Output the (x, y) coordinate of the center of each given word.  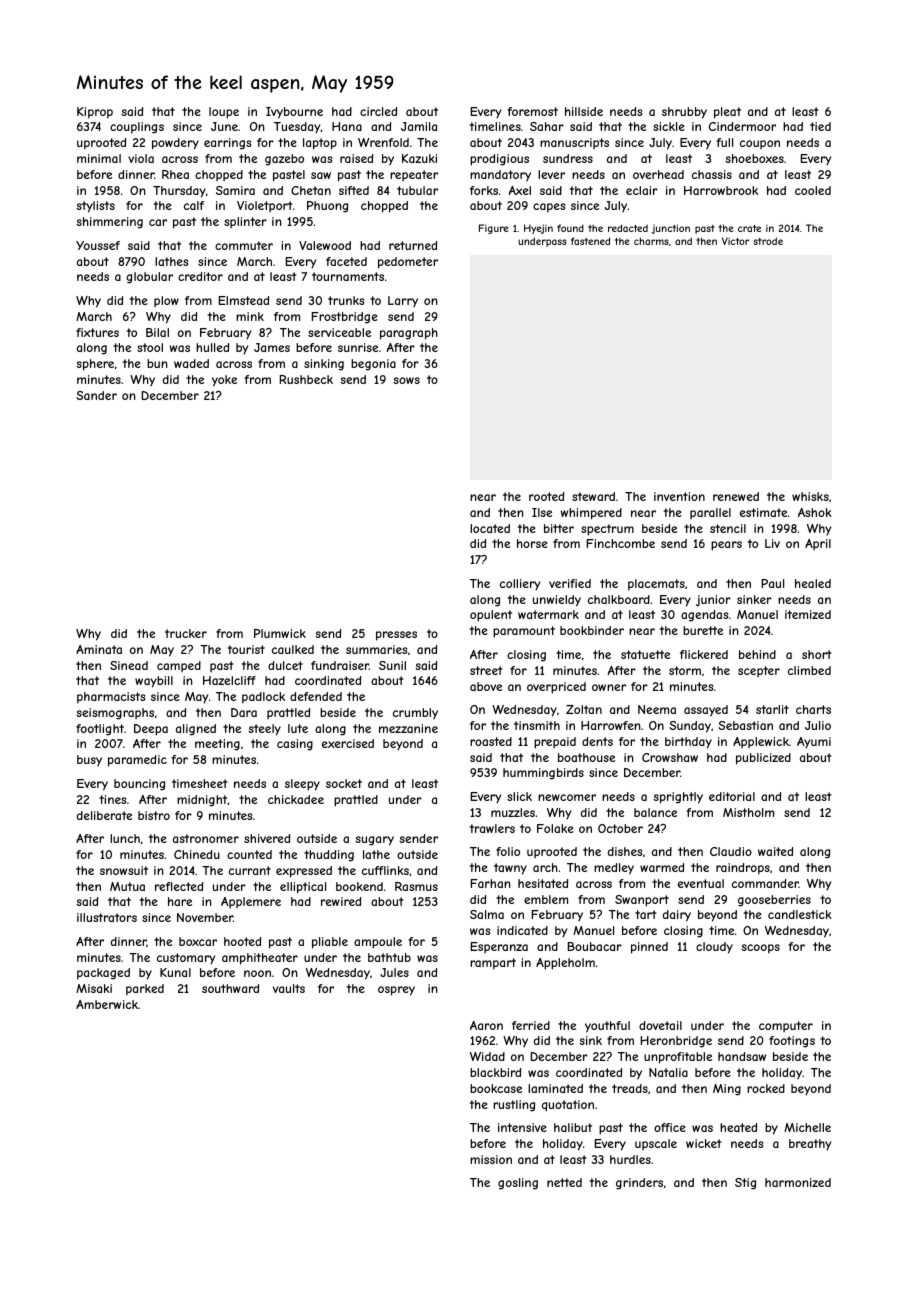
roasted (491, 741)
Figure (493, 229)
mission (491, 1159)
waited (775, 851)
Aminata (99, 649)
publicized (763, 759)
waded (191, 363)
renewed (736, 496)
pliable (330, 943)
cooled (813, 190)
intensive (522, 1127)
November (205, 917)
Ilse (542, 512)
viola (141, 158)
